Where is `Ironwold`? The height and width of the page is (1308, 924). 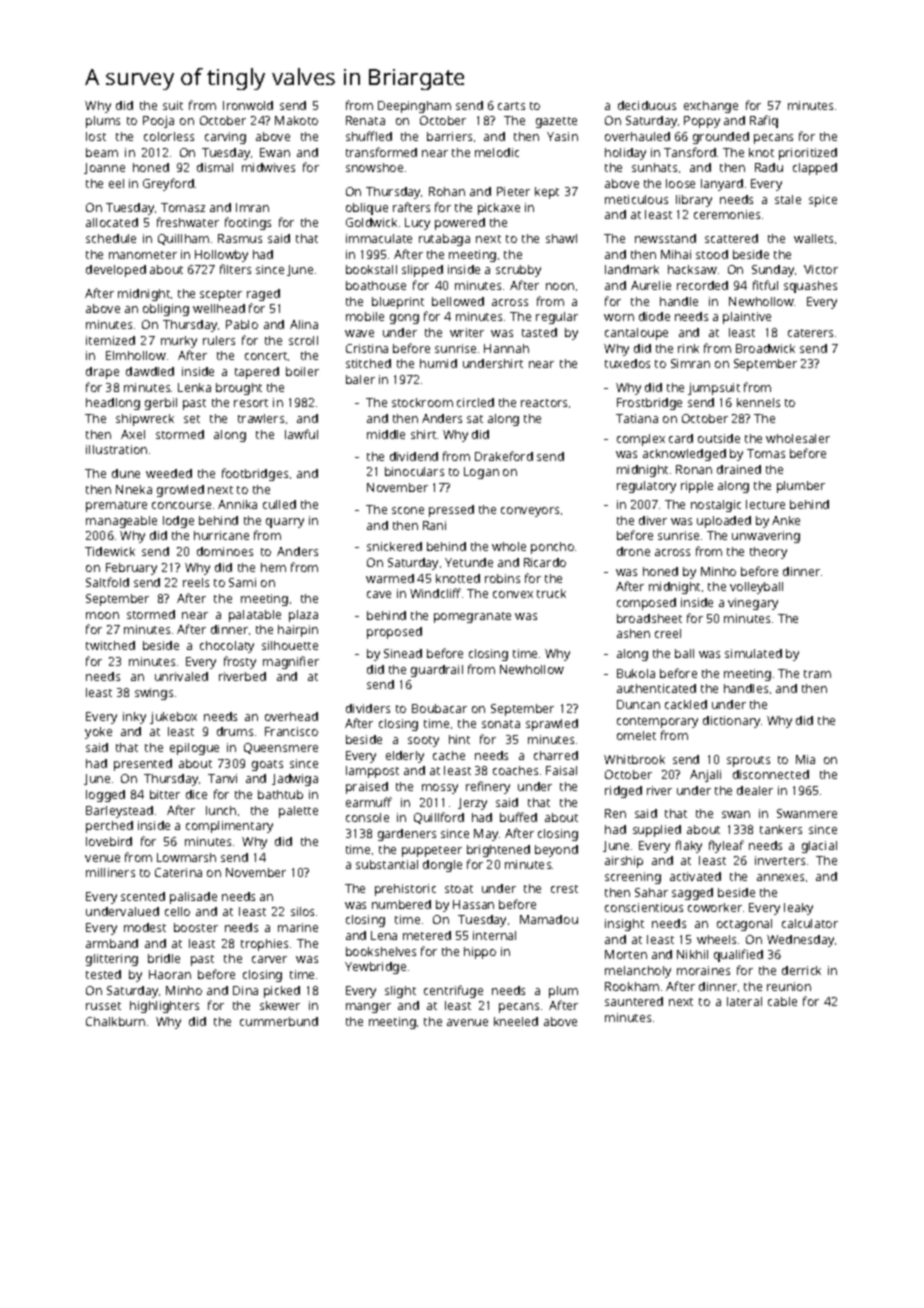 Ironwold is located at coordinates (248, 105).
